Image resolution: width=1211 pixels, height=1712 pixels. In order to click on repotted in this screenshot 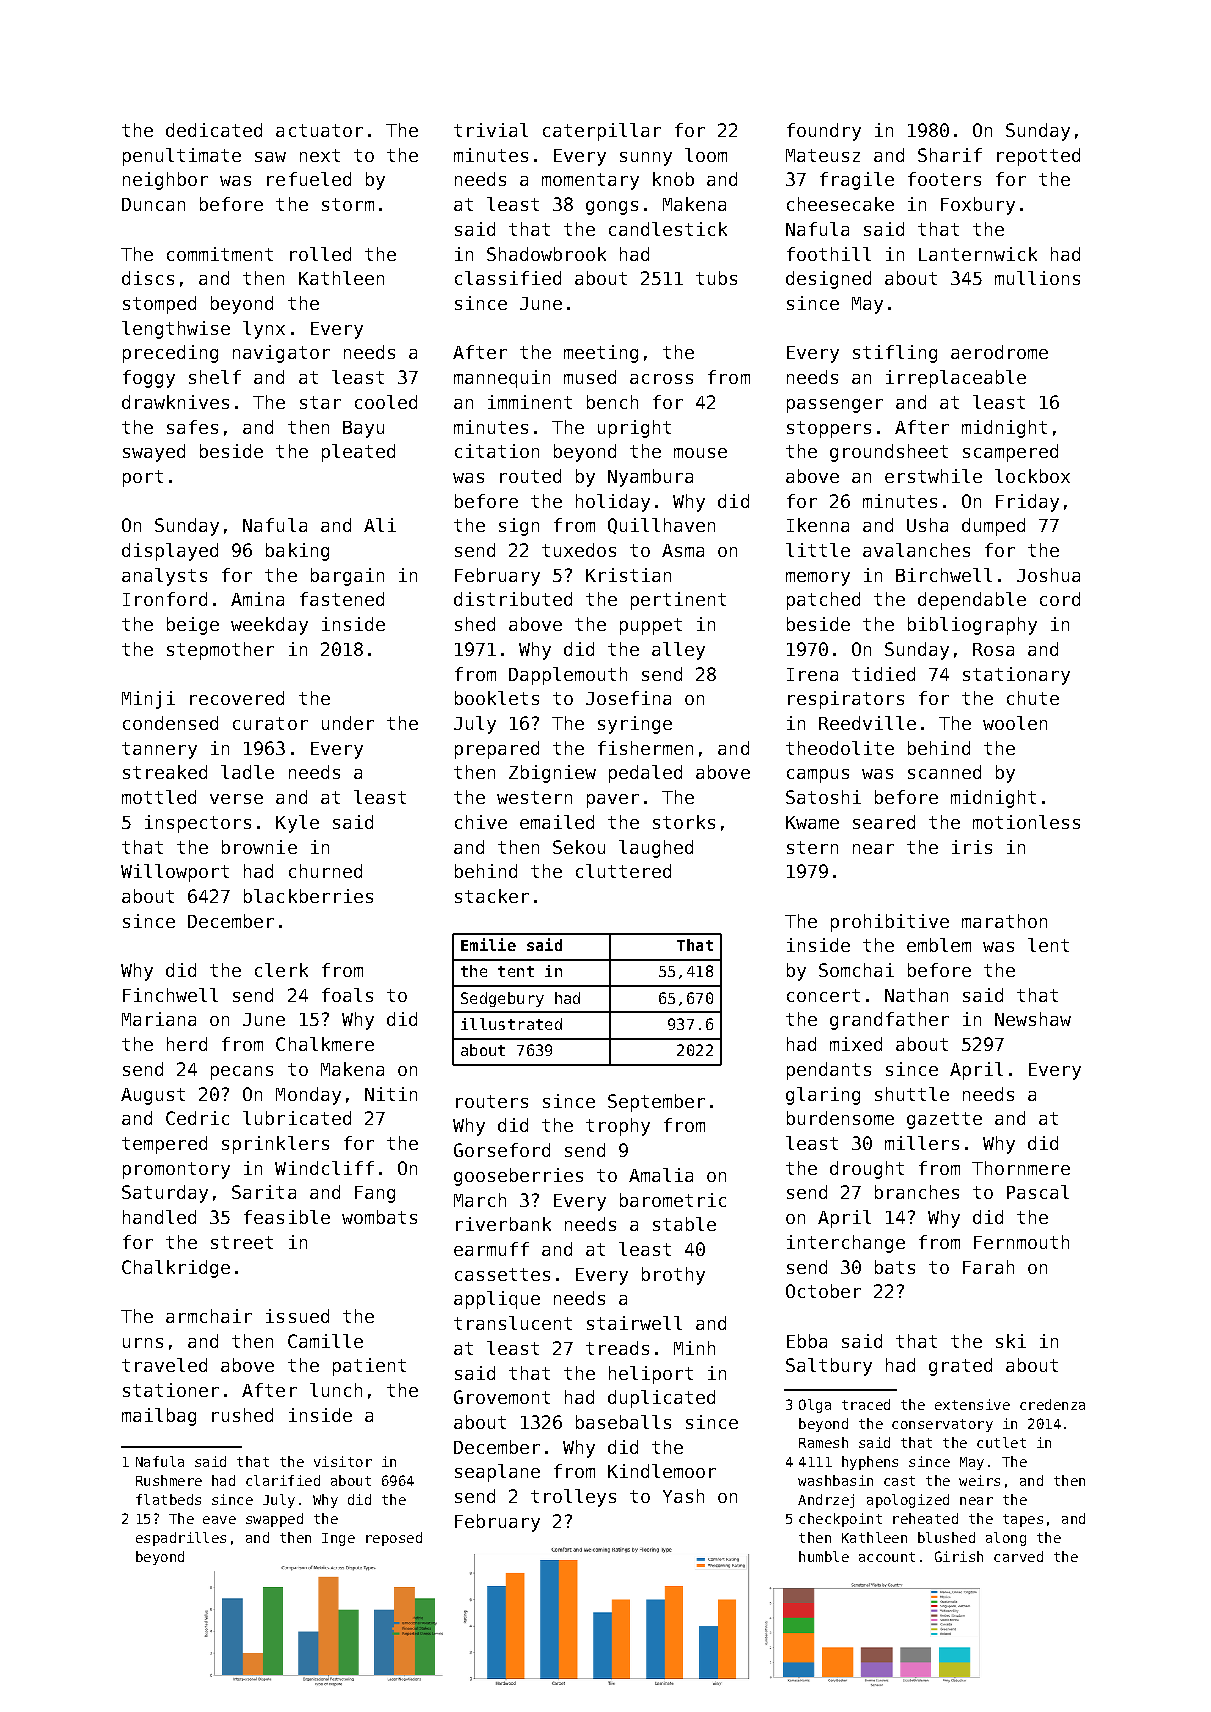, I will do `click(1038, 157)`.
